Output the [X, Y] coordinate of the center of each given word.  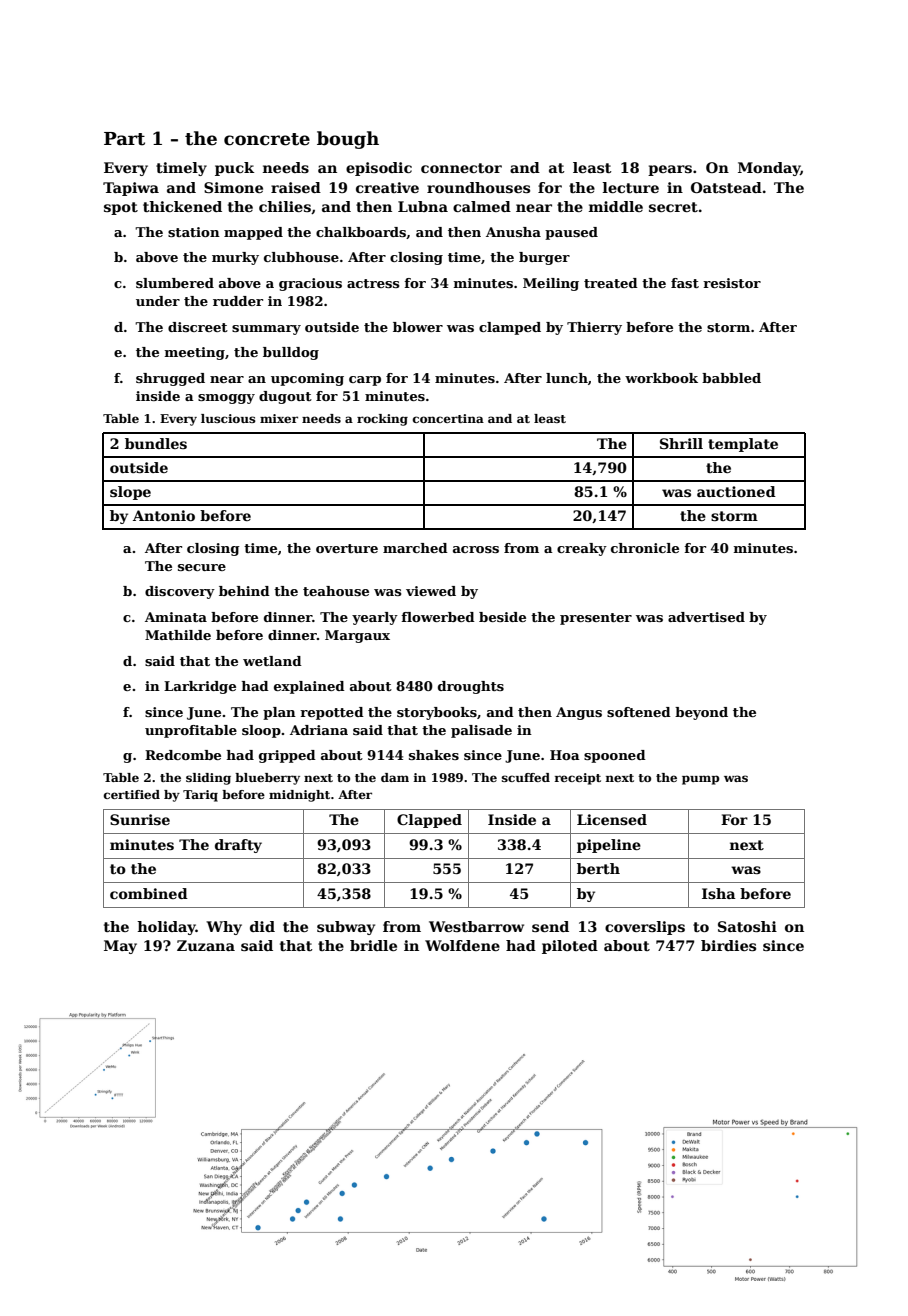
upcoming [307, 379]
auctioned [736, 491]
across [476, 549]
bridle [373, 945]
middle [616, 206]
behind [244, 591]
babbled [731, 378]
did [262, 926]
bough [348, 140]
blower [418, 327]
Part [124, 139]
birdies [728, 945]
